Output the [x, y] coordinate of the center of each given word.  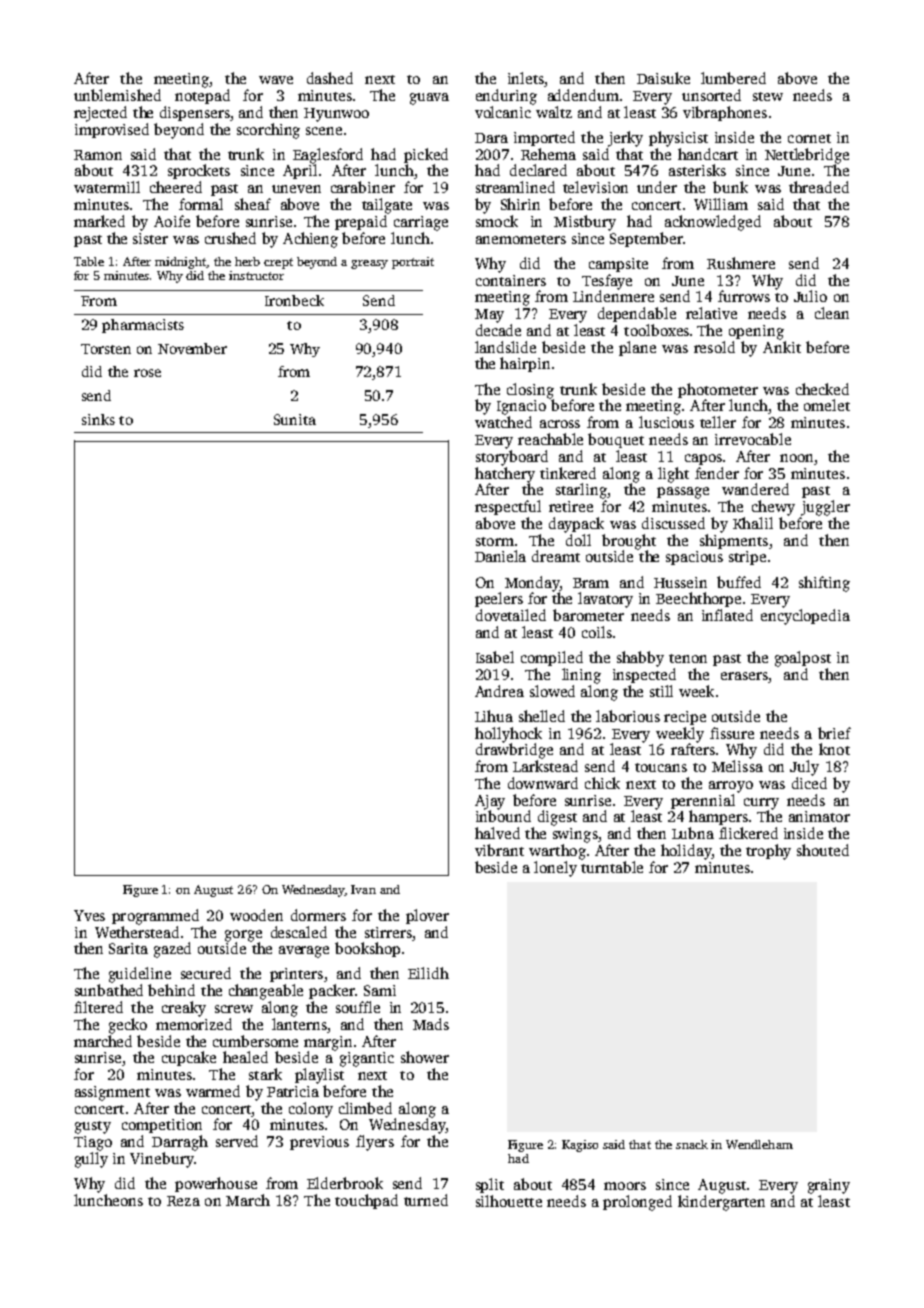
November [192, 348]
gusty [93, 1127]
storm [495, 541]
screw [234, 1009]
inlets [526, 78]
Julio [810, 296]
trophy [768, 852]
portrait [413, 263]
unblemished [117, 95]
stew [768, 96]
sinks [98, 419]
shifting [824, 584]
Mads [431, 1024]
